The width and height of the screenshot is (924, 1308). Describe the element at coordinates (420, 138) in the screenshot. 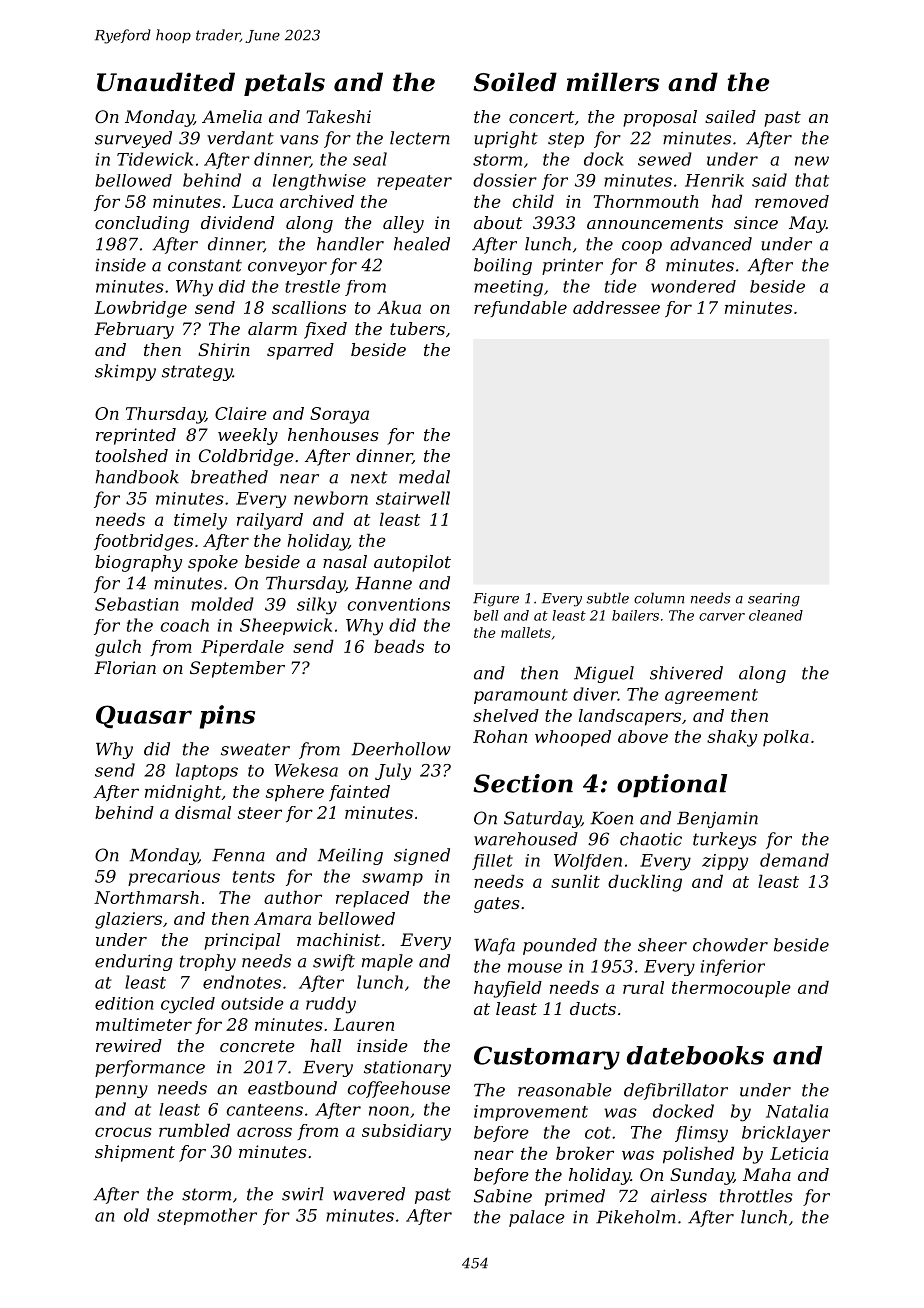

I see `lectern` at that location.
